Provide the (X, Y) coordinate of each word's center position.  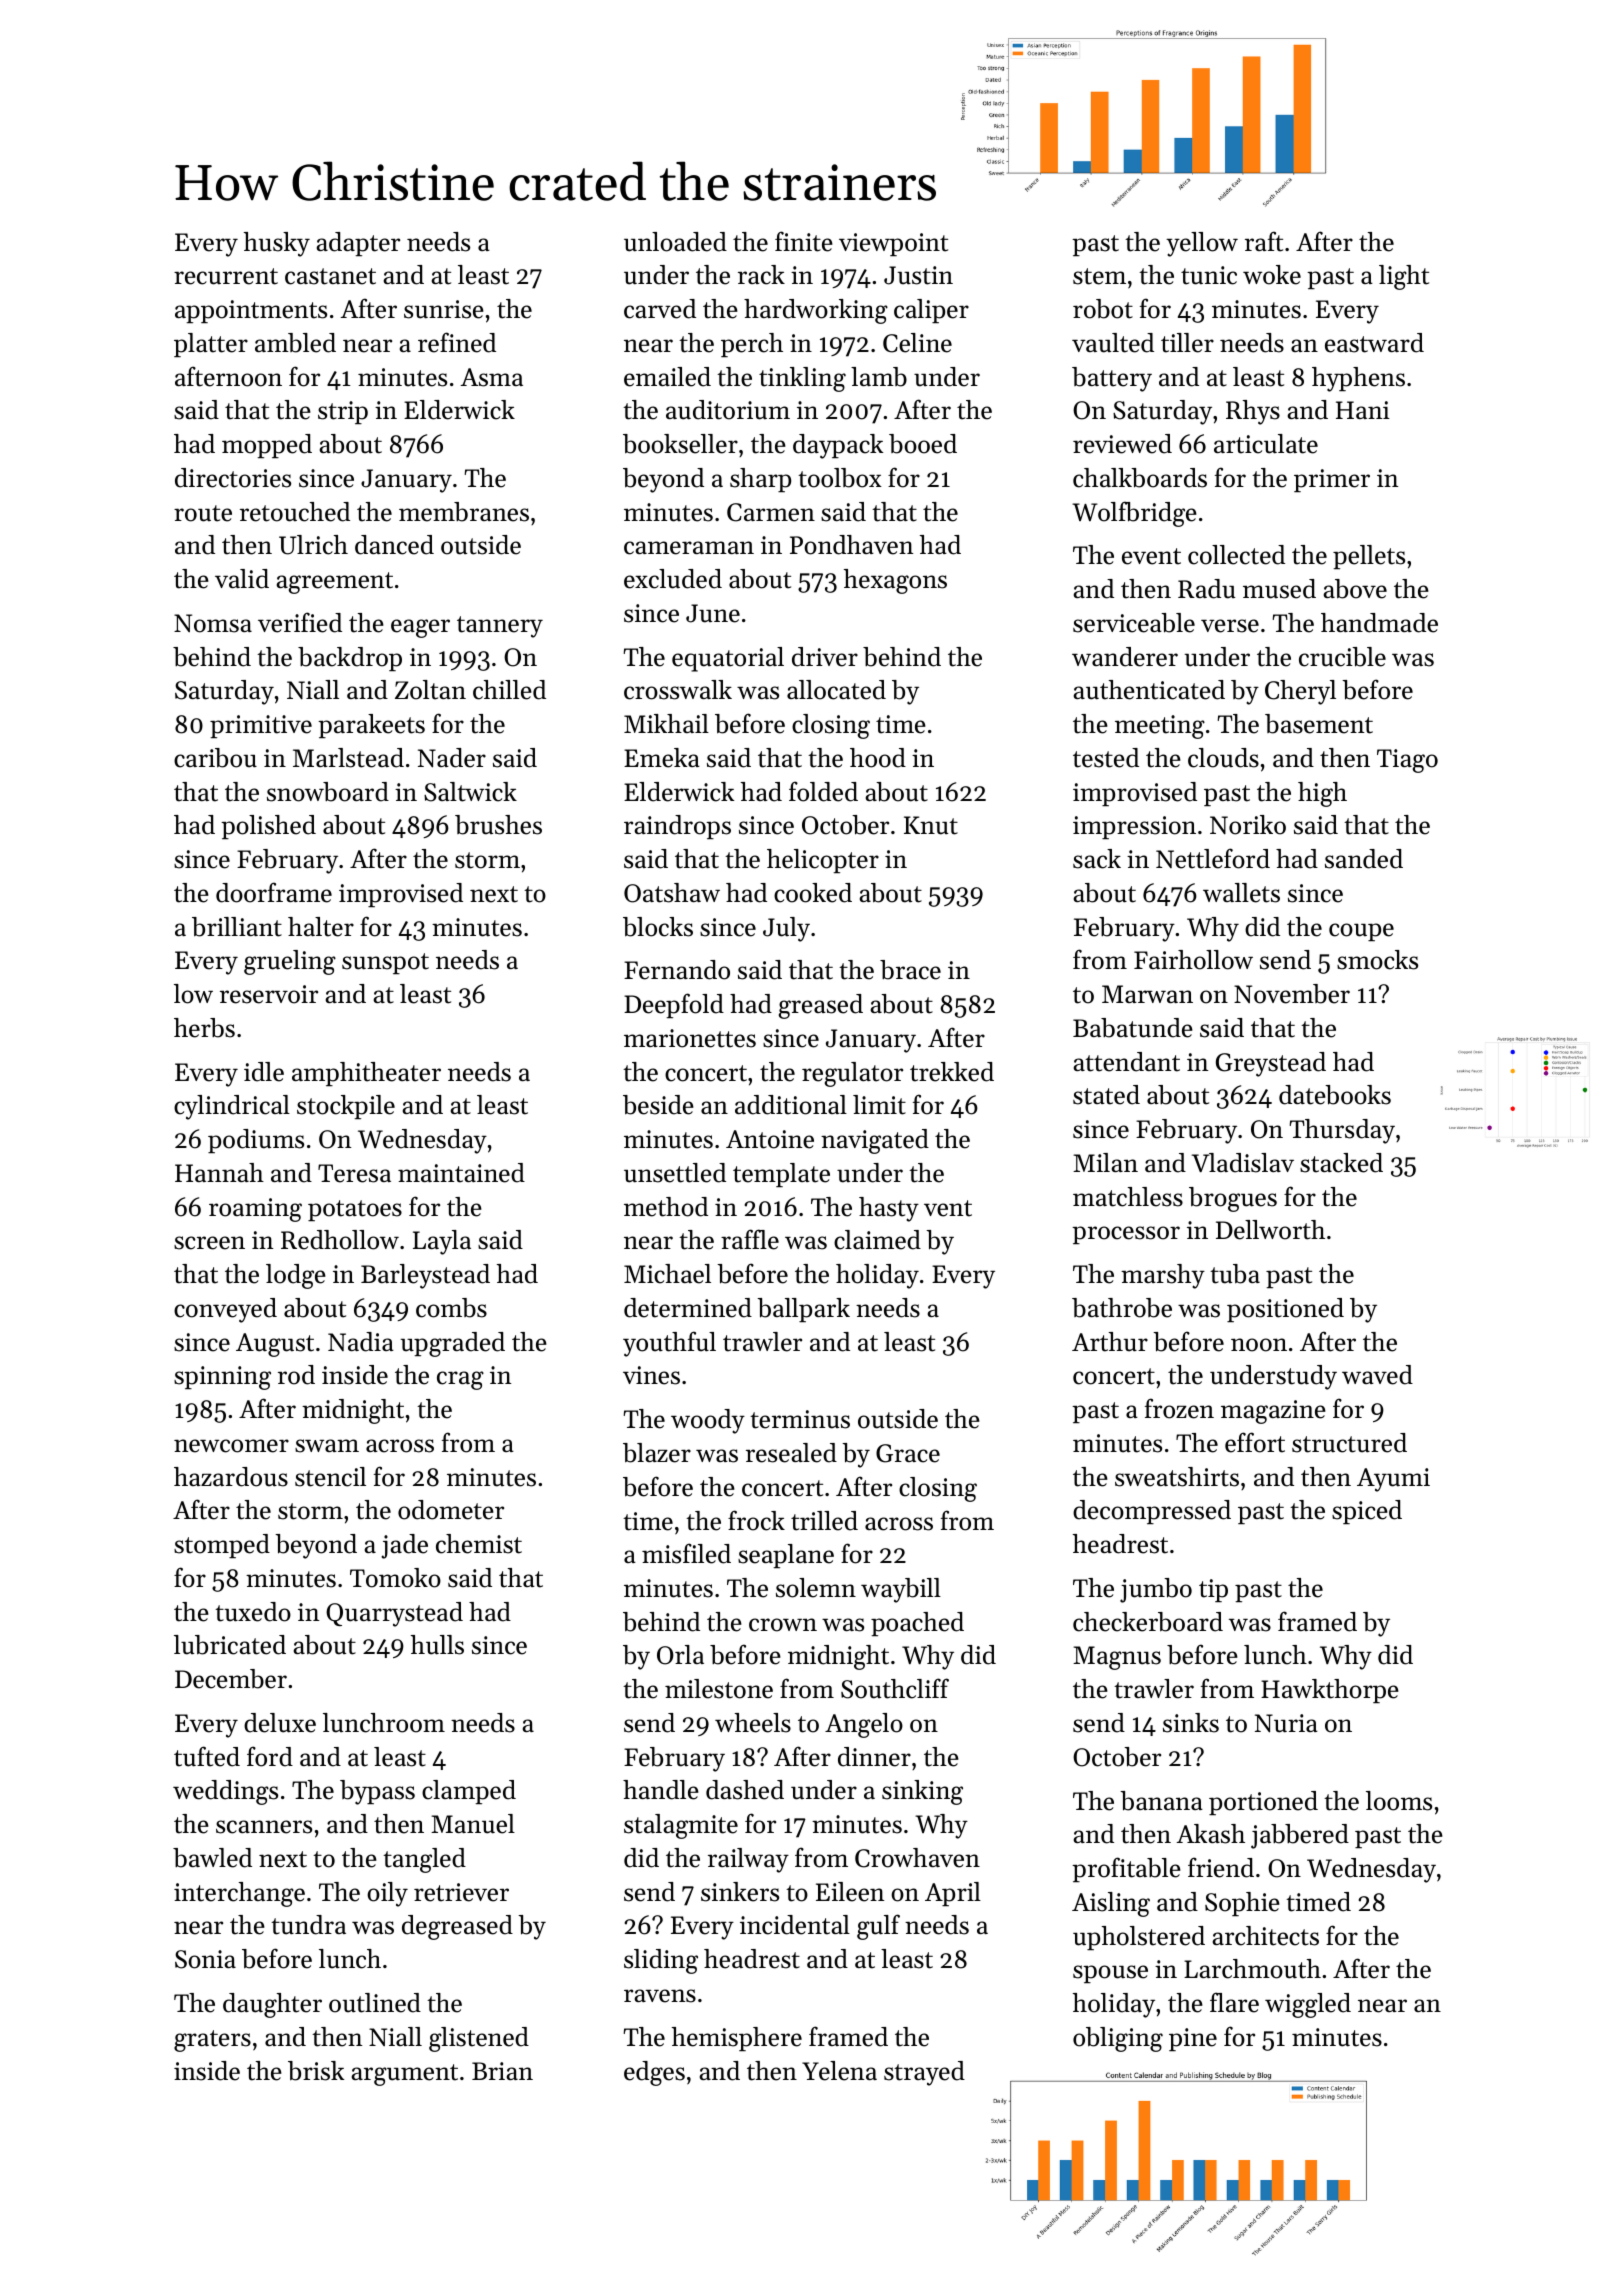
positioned (1285, 1310)
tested (1106, 758)
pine (1193, 2039)
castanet (330, 276)
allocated (836, 690)
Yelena (839, 2071)
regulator (852, 1074)
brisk (316, 2071)
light (1404, 277)
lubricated (230, 1645)
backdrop (350, 659)
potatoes (355, 1210)
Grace (908, 1453)
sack (1097, 859)
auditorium (728, 410)
